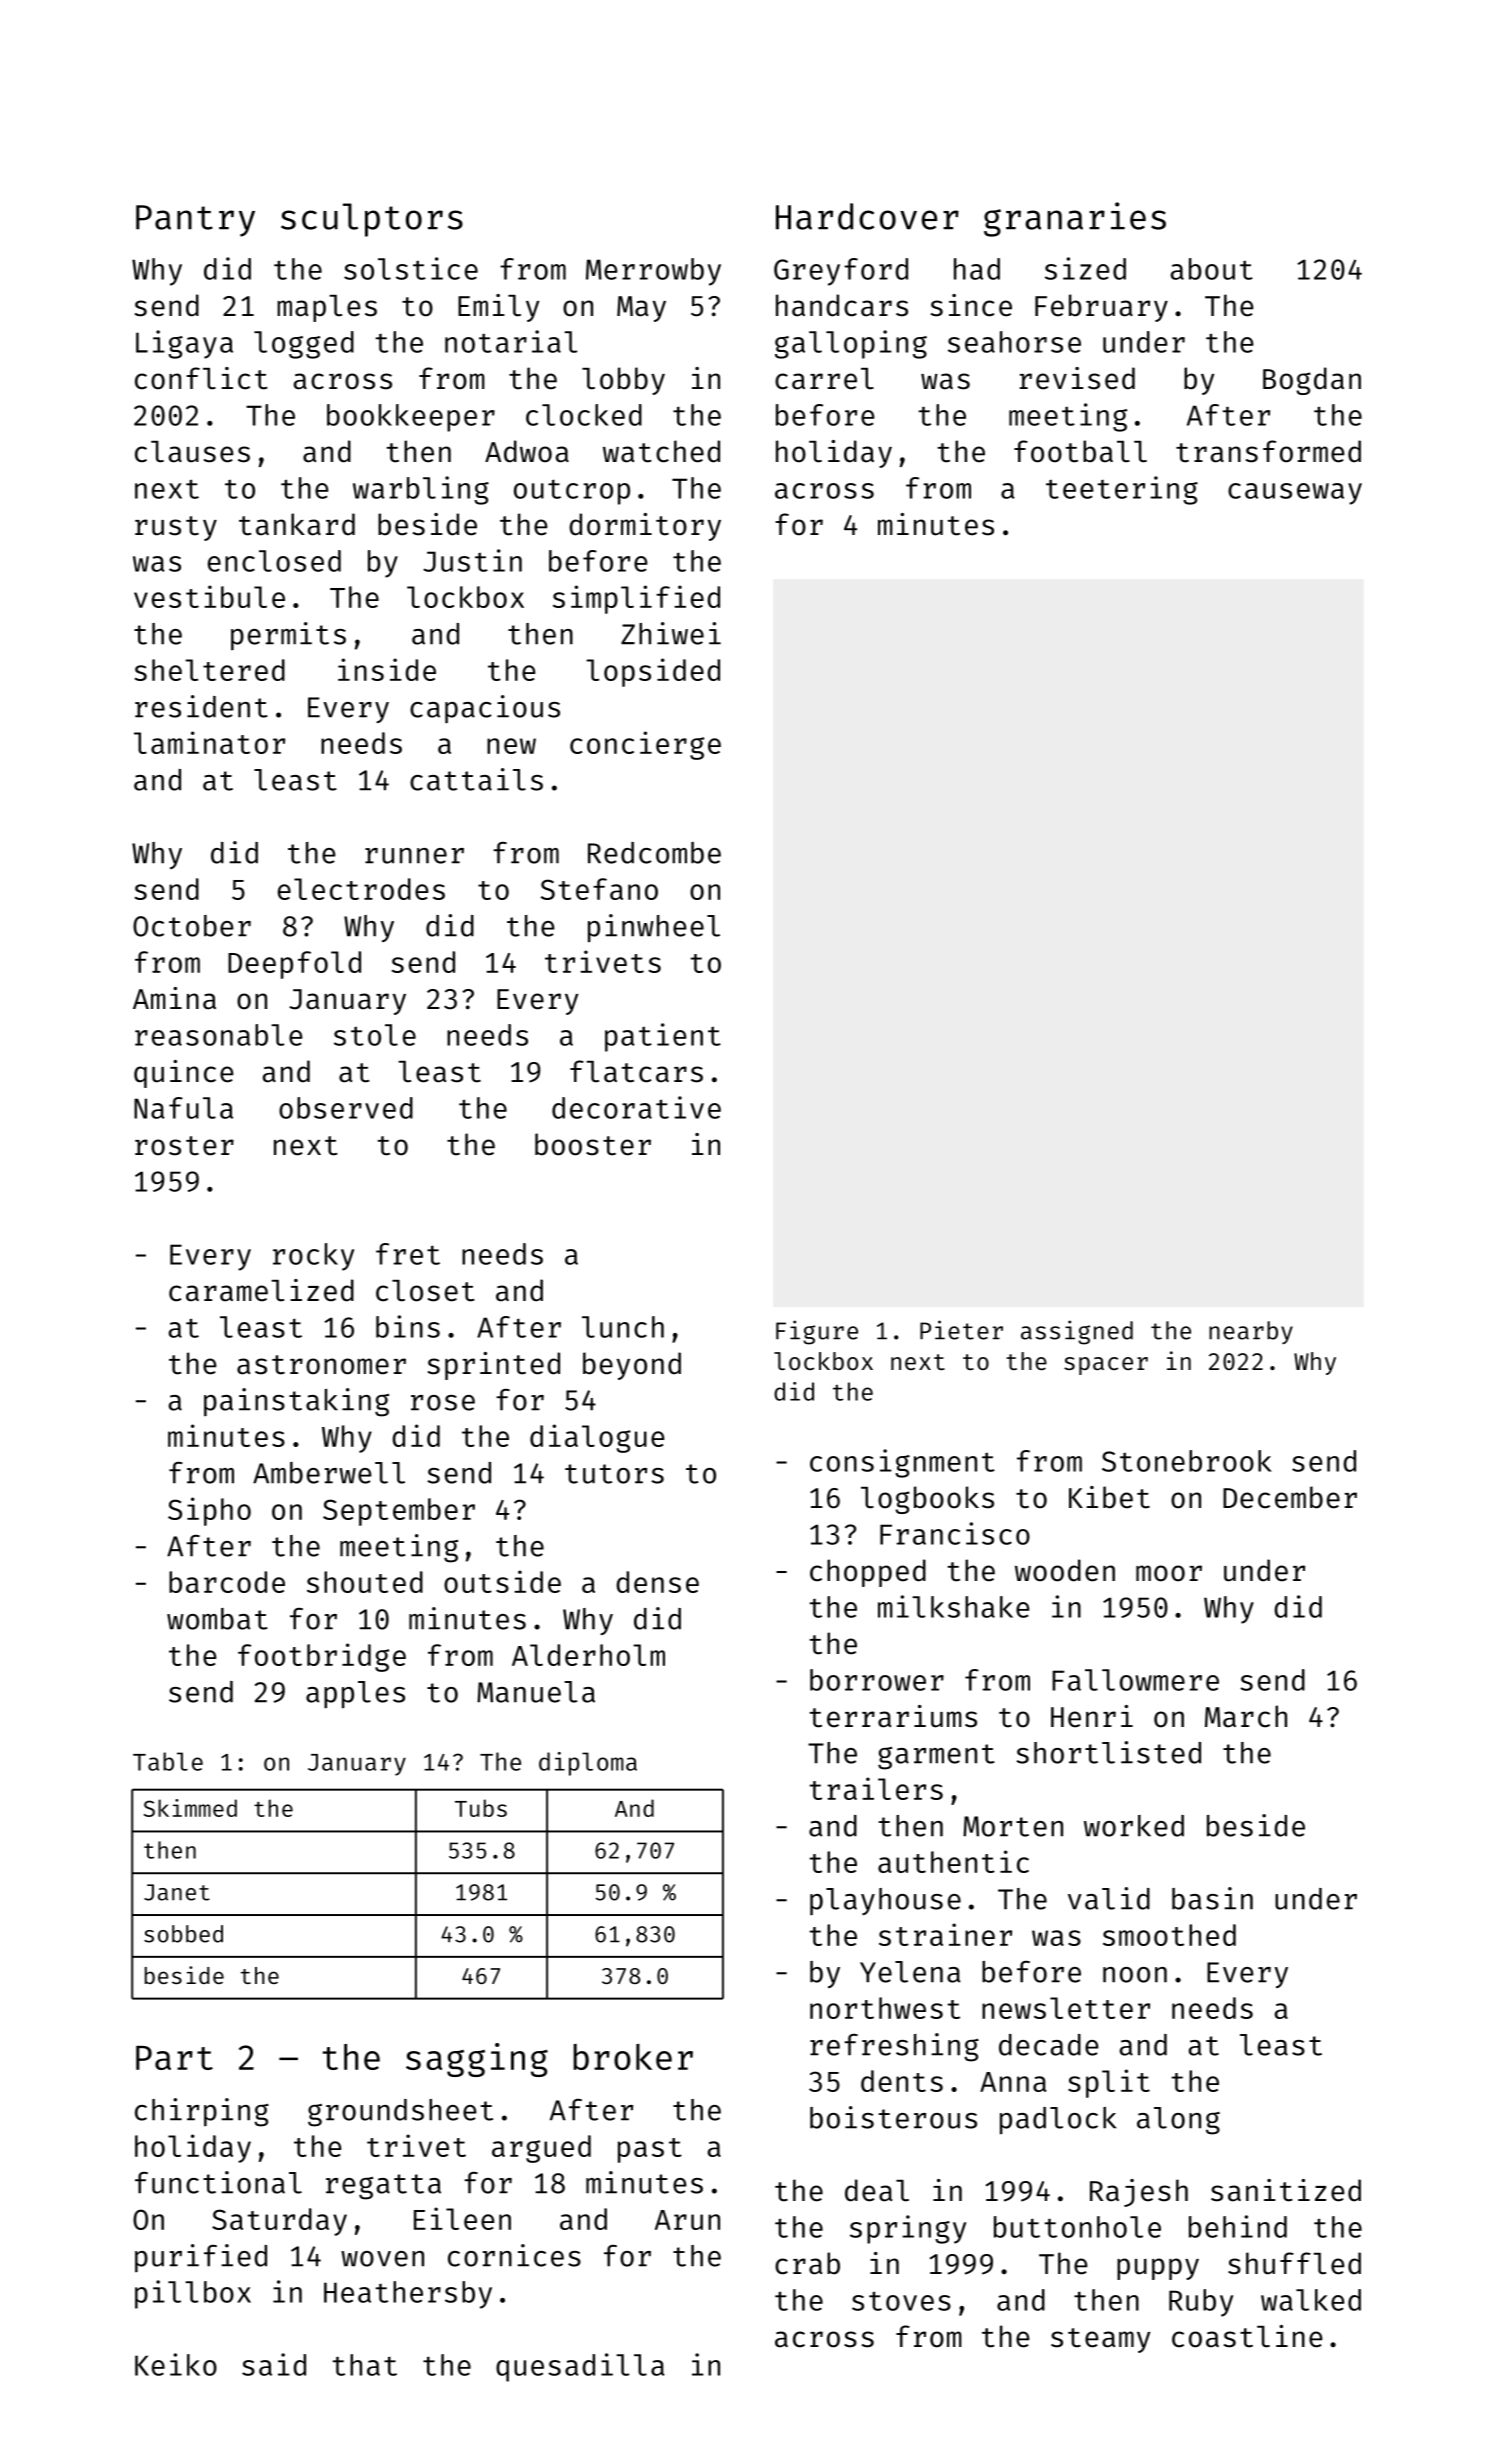 The height and width of the screenshot is (2464, 1496). What do you see at coordinates (1077, 1332) in the screenshot?
I see `assigned` at bounding box center [1077, 1332].
